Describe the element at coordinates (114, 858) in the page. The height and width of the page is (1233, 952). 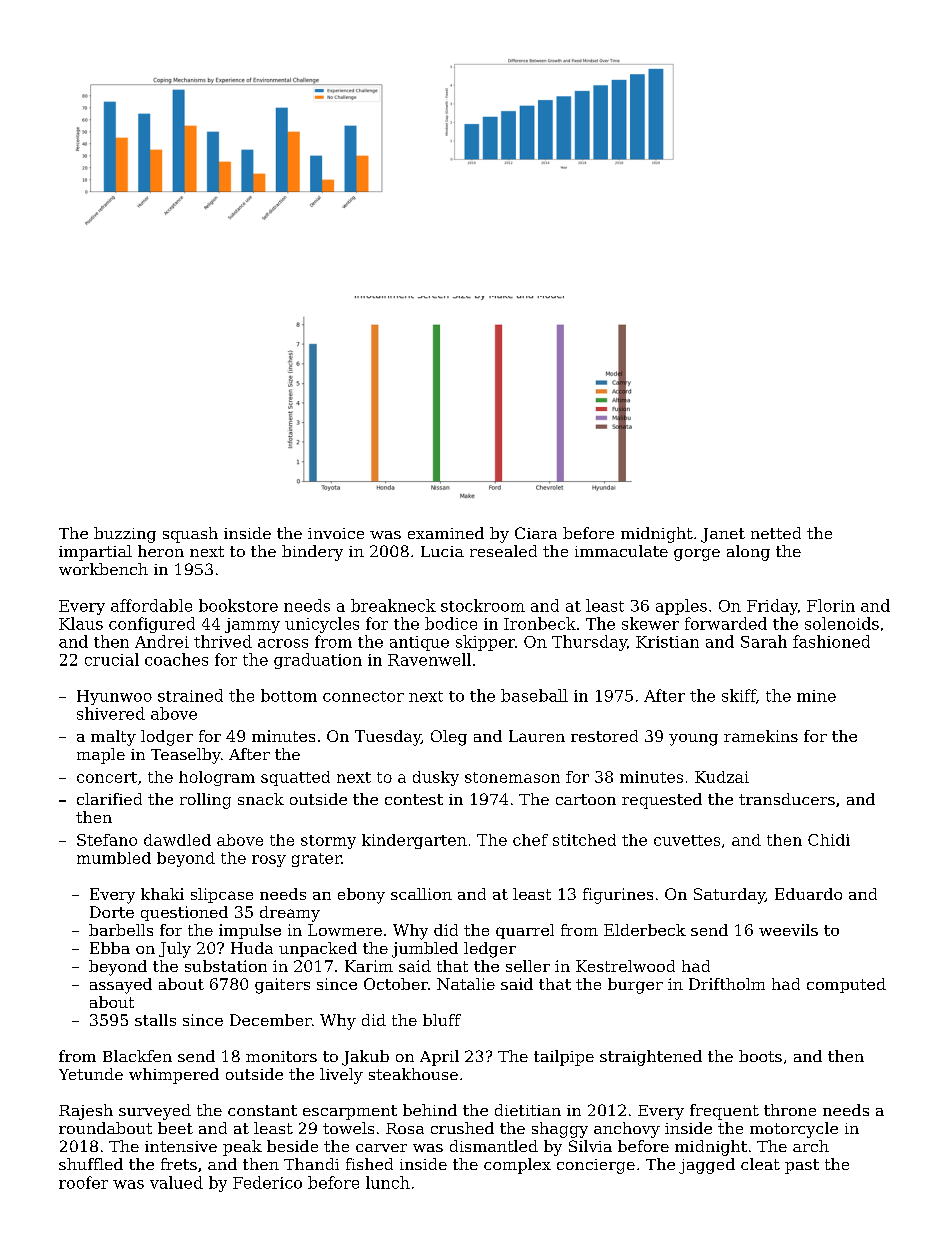
I see `mumbled` at that location.
